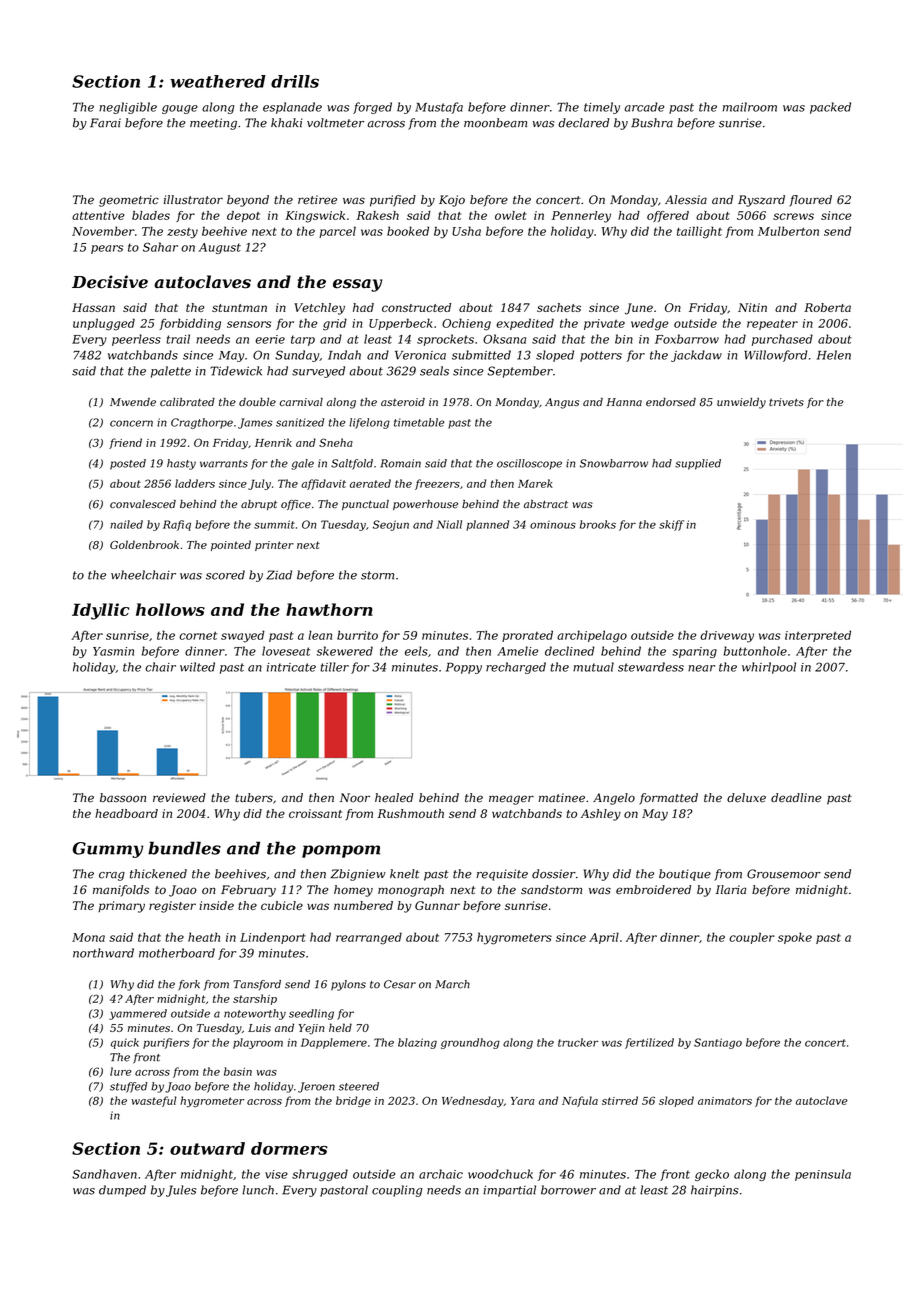  Describe the element at coordinates (128, 464) in the screenshot. I see `posted` at that location.
